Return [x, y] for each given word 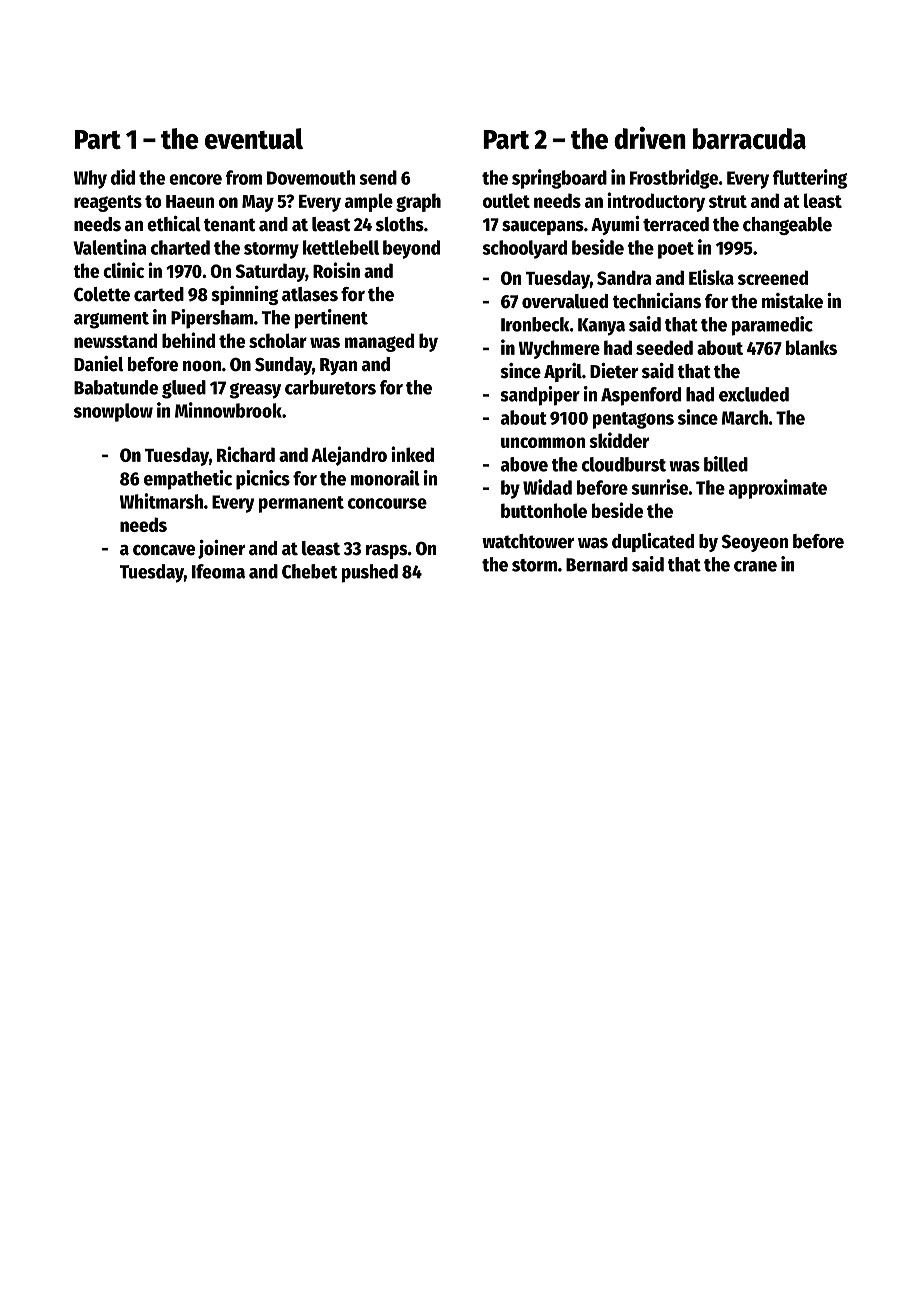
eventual [254, 138]
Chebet [309, 571]
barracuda [749, 138]
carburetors [330, 387]
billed [726, 464]
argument [111, 320]
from [244, 177]
